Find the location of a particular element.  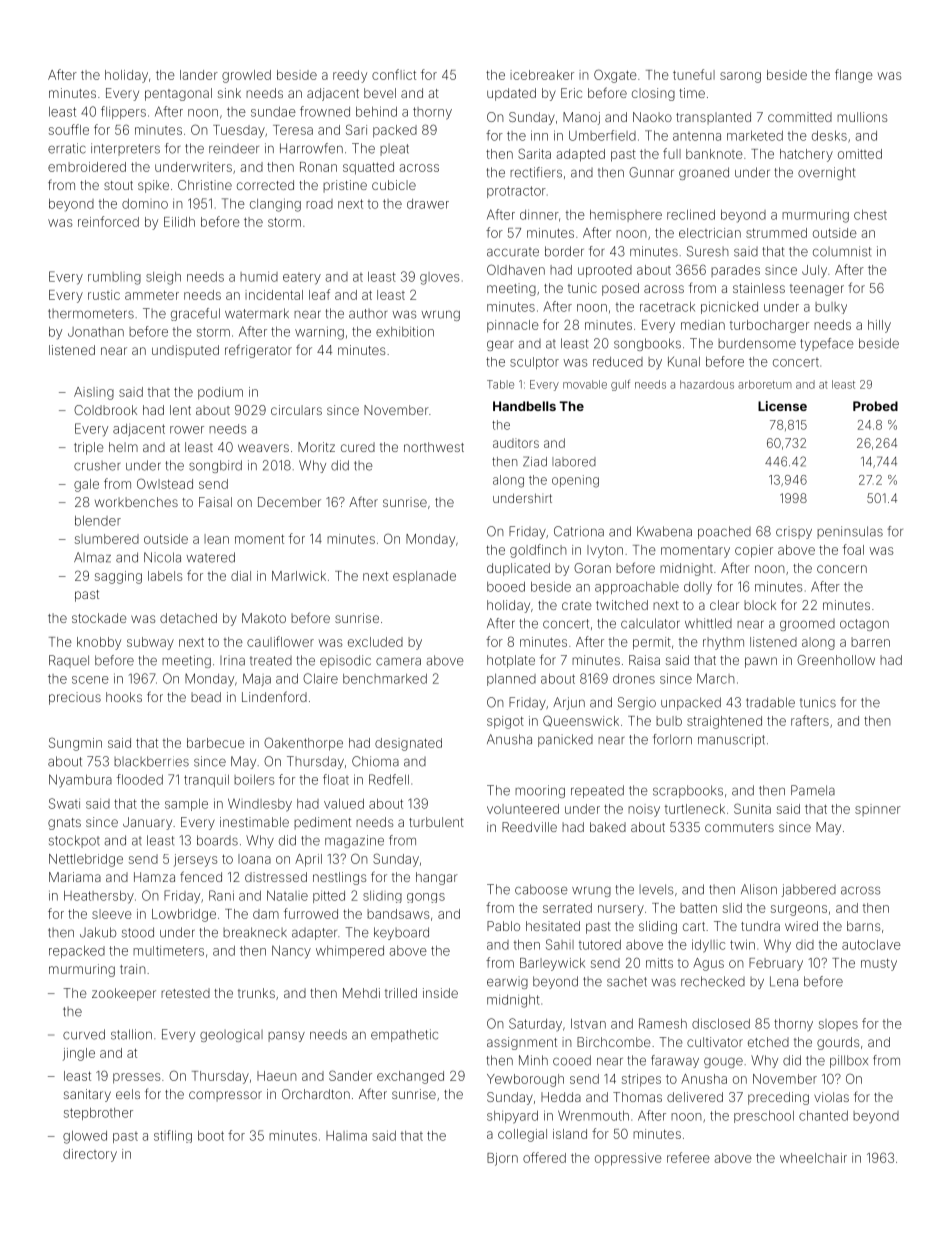

rhythm is located at coordinates (723, 643).
